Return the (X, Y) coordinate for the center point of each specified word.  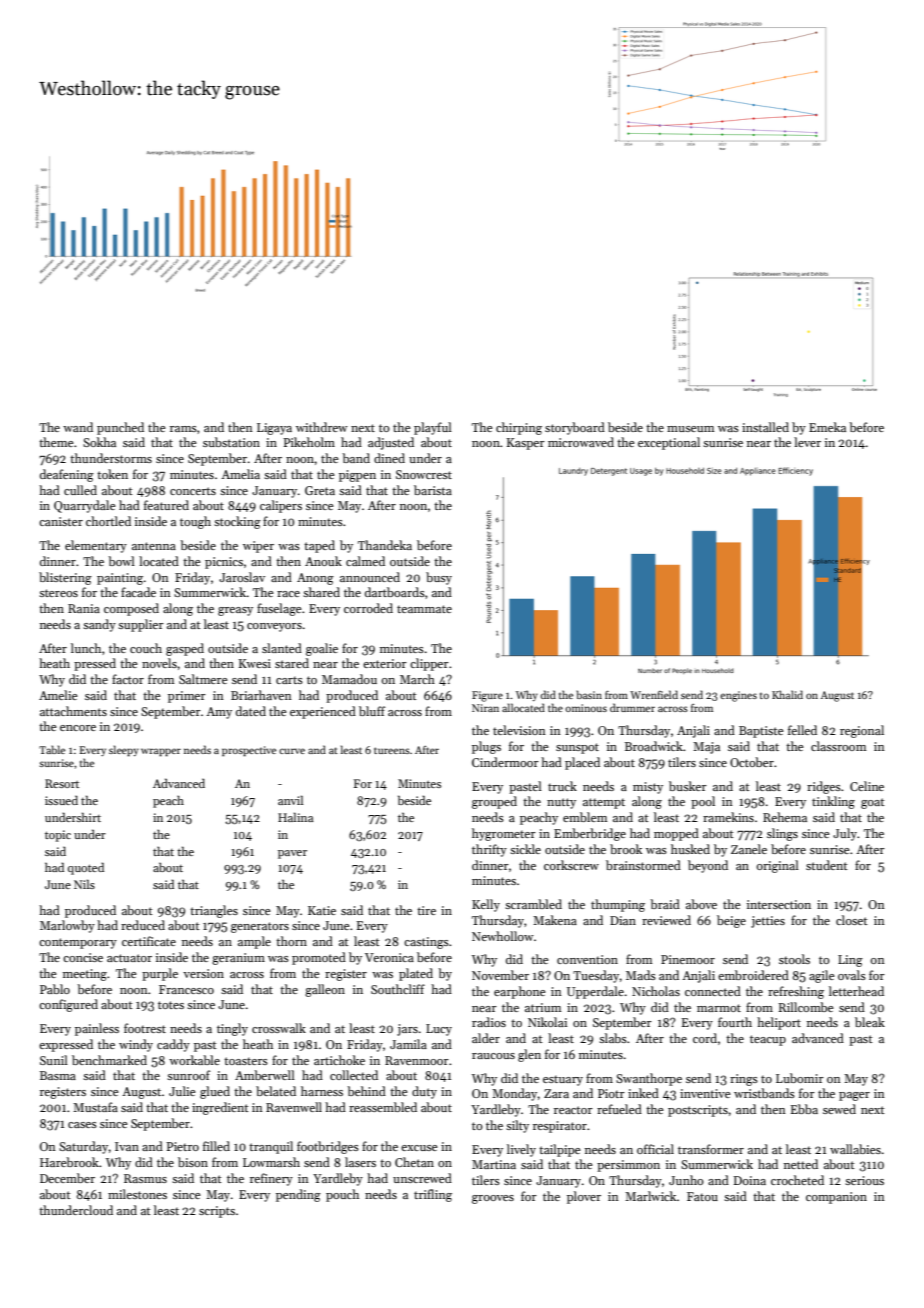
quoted (86, 868)
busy (439, 578)
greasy (235, 611)
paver (292, 854)
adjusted (391, 443)
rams (183, 429)
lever (807, 442)
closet (852, 920)
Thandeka (385, 545)
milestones (137, 1194)
